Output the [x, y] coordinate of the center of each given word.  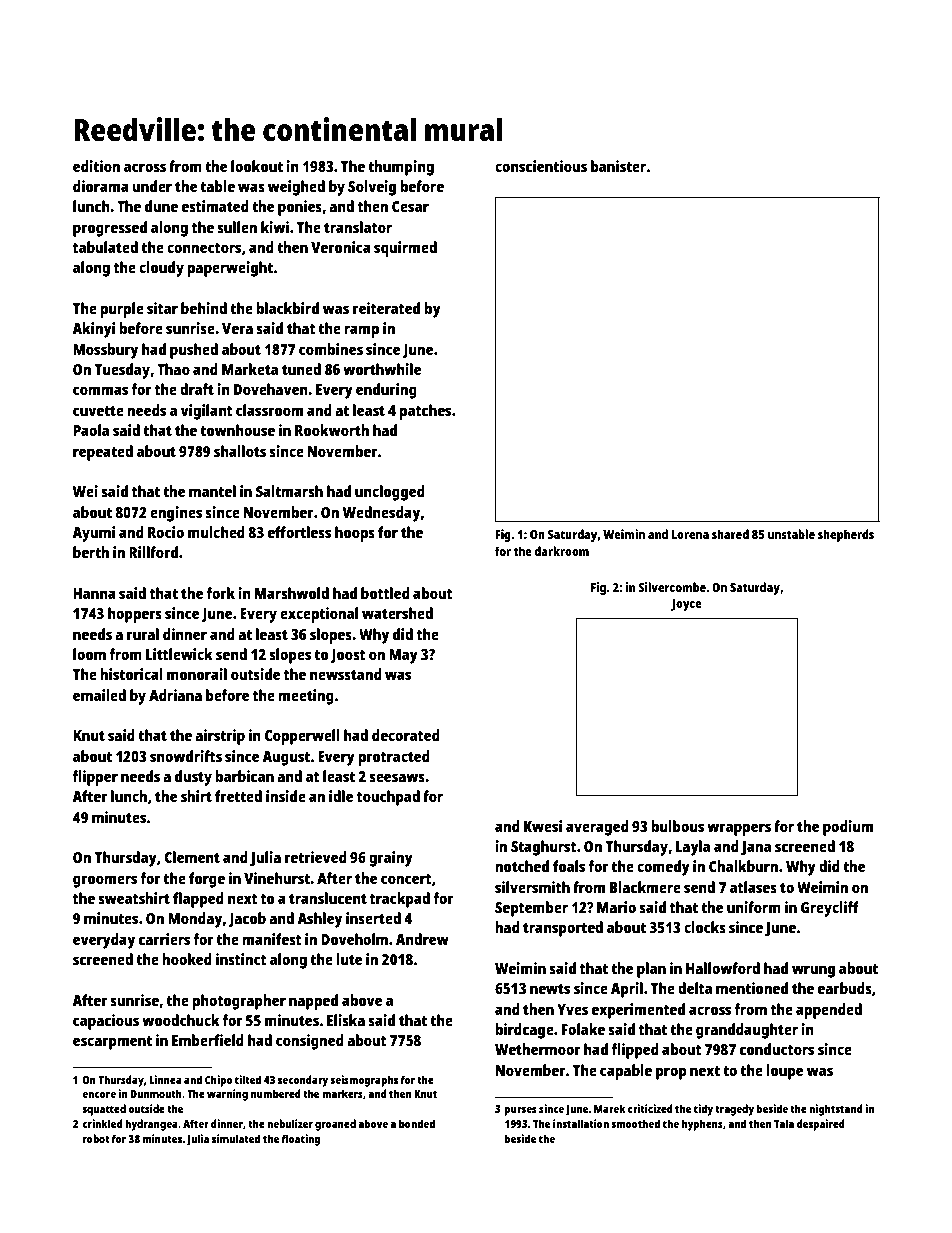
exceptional [319, 615]
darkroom [561, 551]
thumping [401, 168]
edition [96, 166]
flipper [95, 778]
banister [618, 166]
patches [425, 412]
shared [730, 534]
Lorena [690, 534]
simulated [236, 1138]
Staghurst [544, 848]
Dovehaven [271, 389]
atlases [753, 887]
